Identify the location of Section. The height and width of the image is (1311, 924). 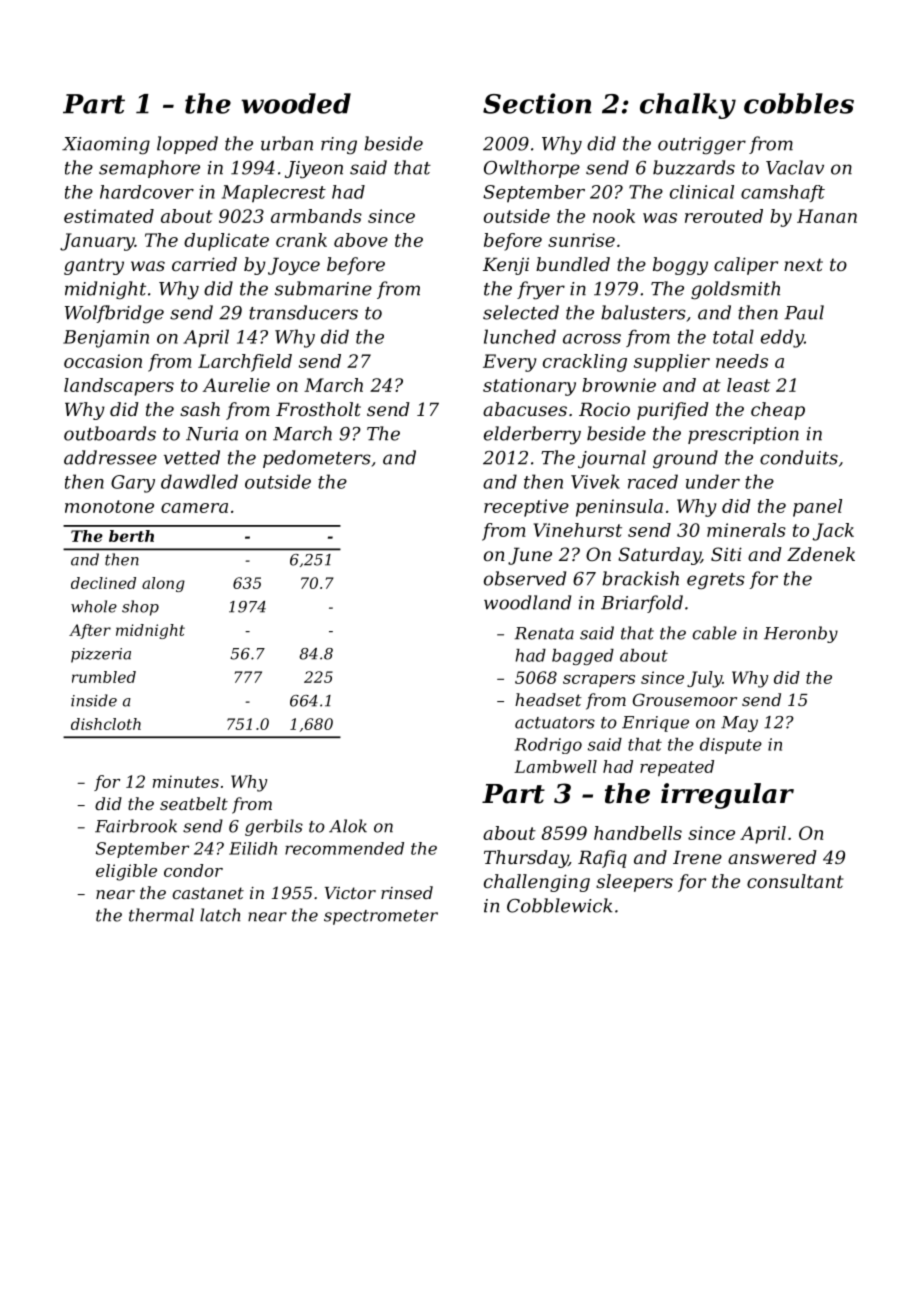
(537, 103).
